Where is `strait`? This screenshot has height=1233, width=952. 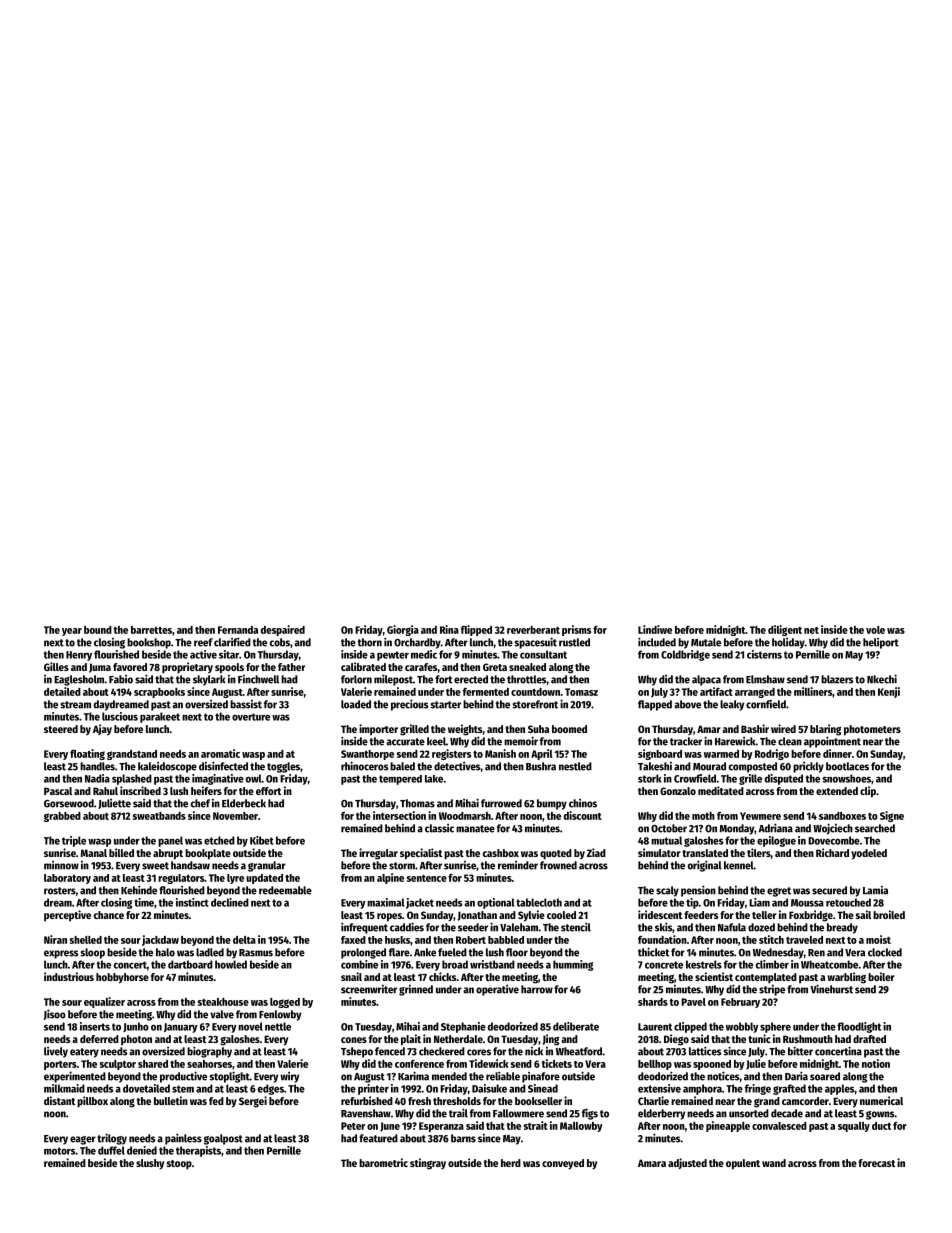
strait is located at coordinates (536, 1125).
